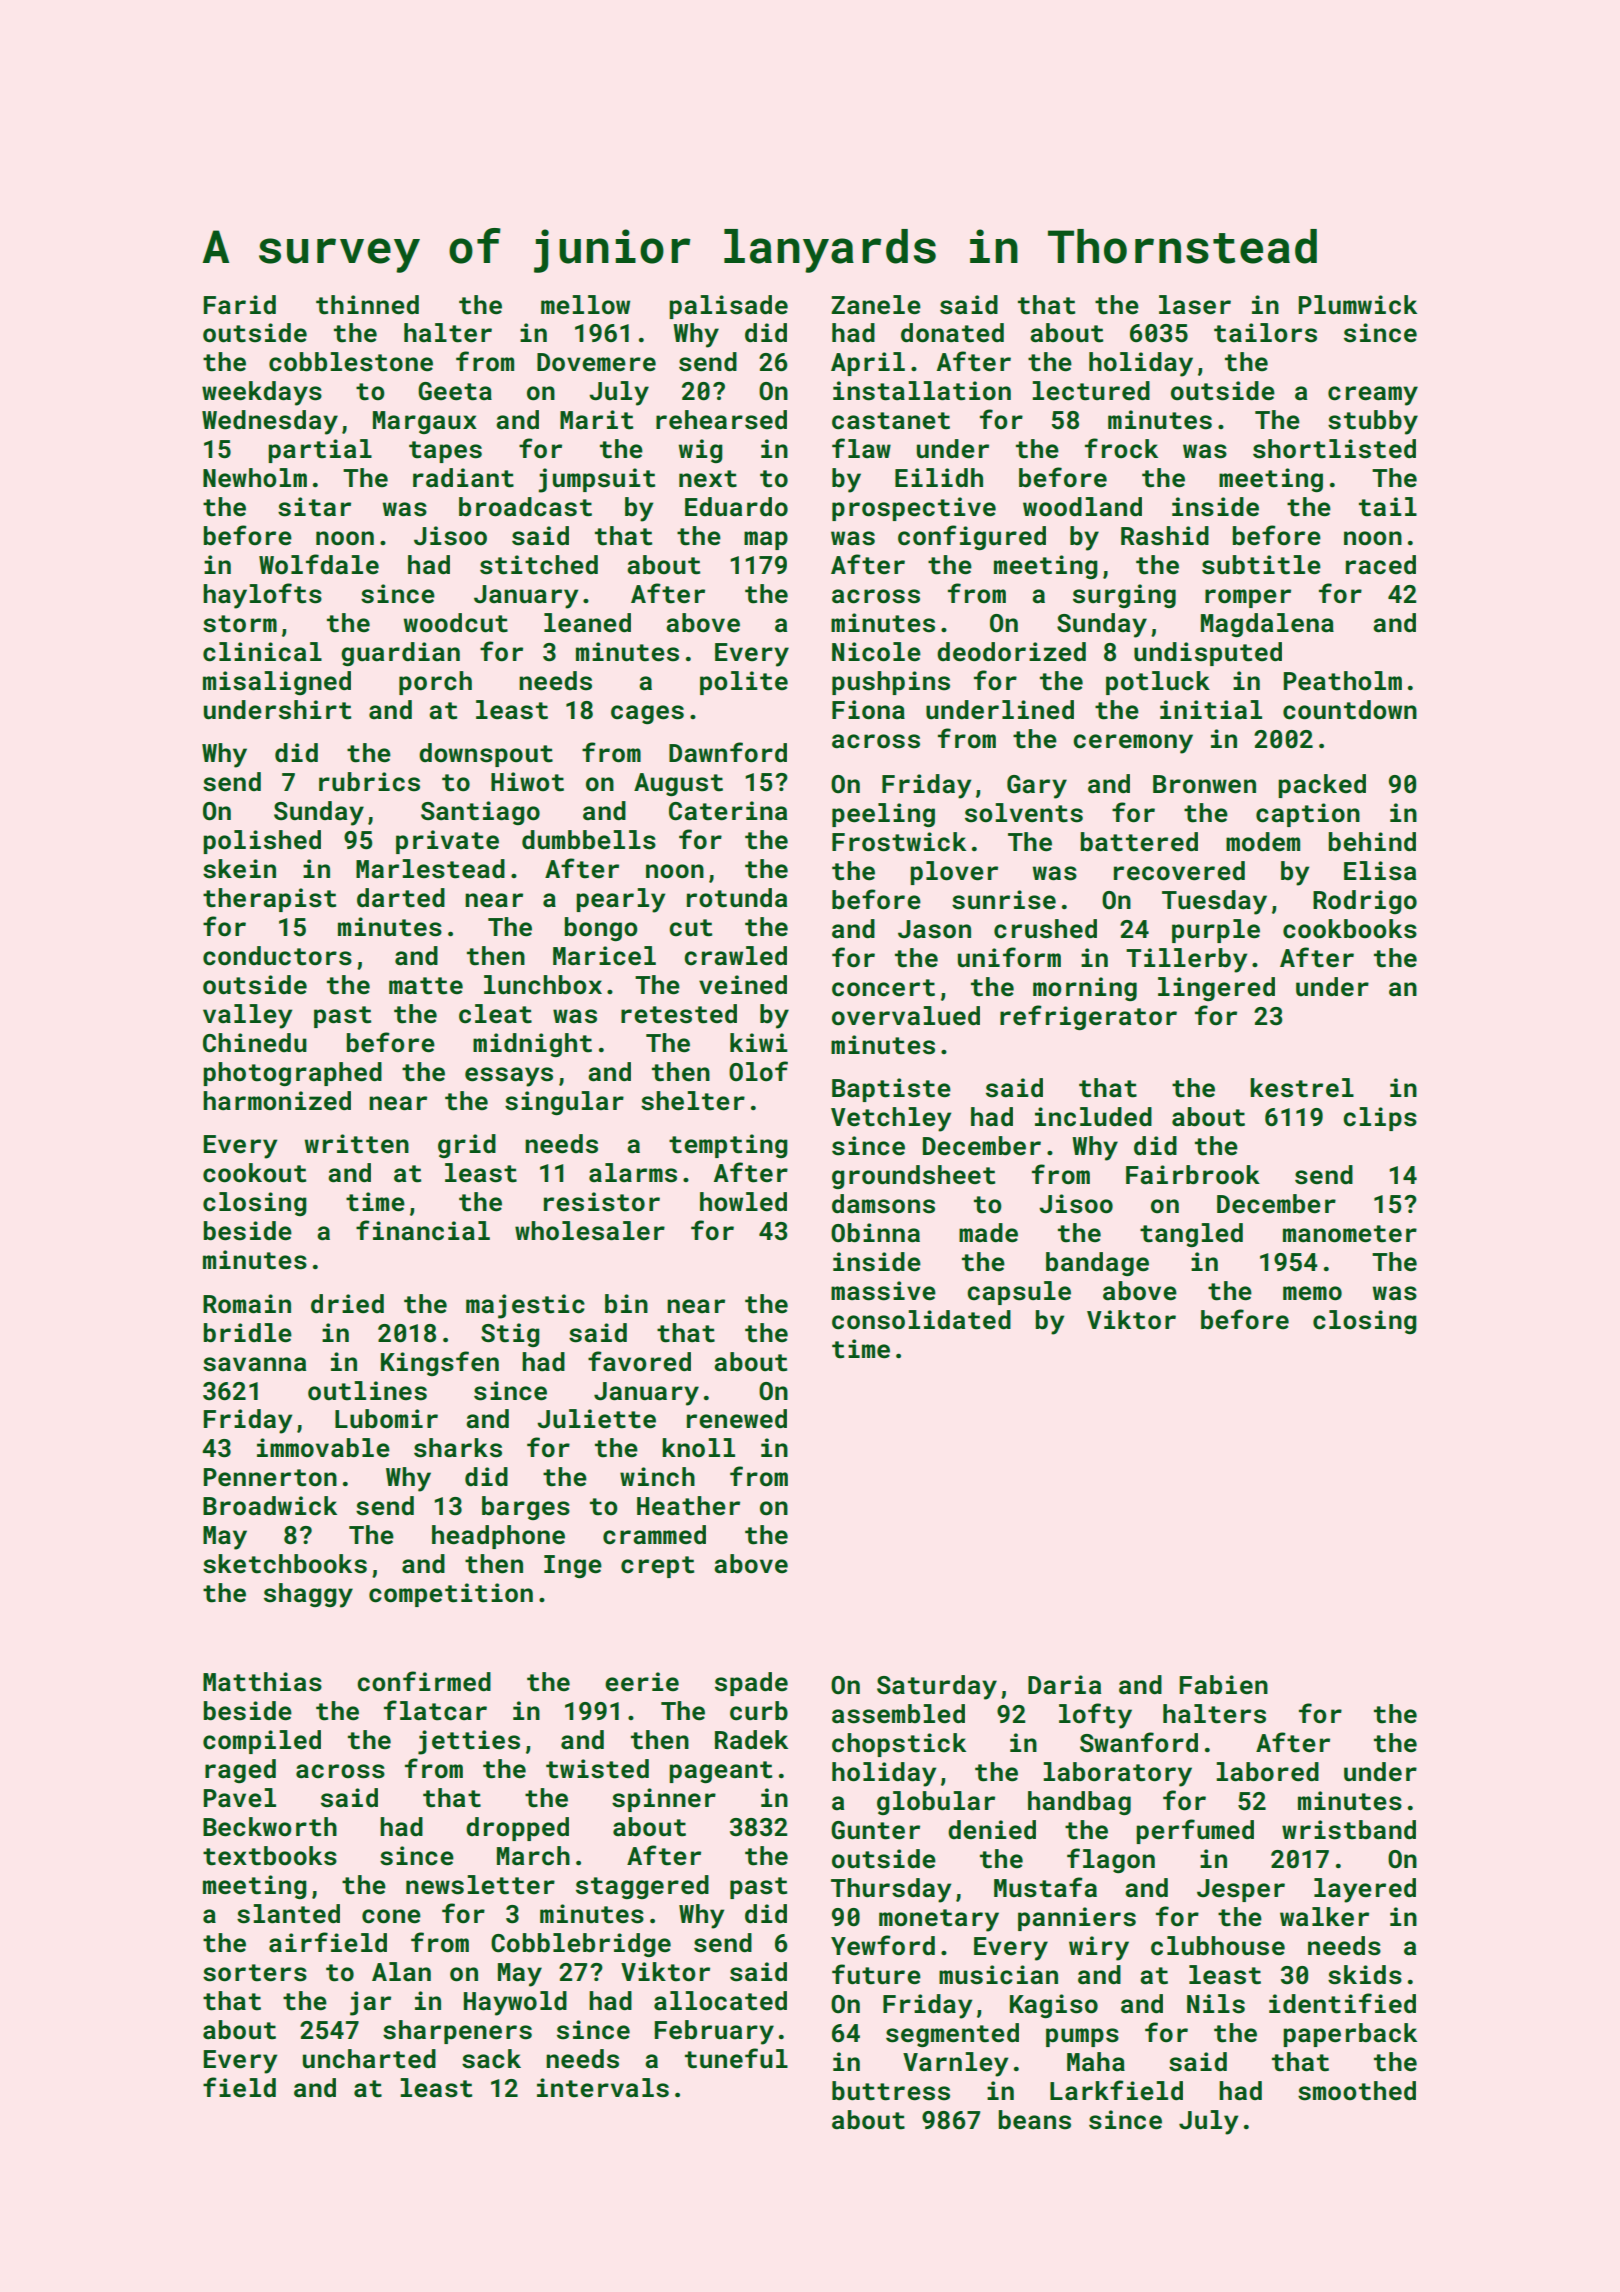  What do you see at coordinates (759, 1711) in the screenshot?
I see `curb` at bounding box center [759, 1711].
